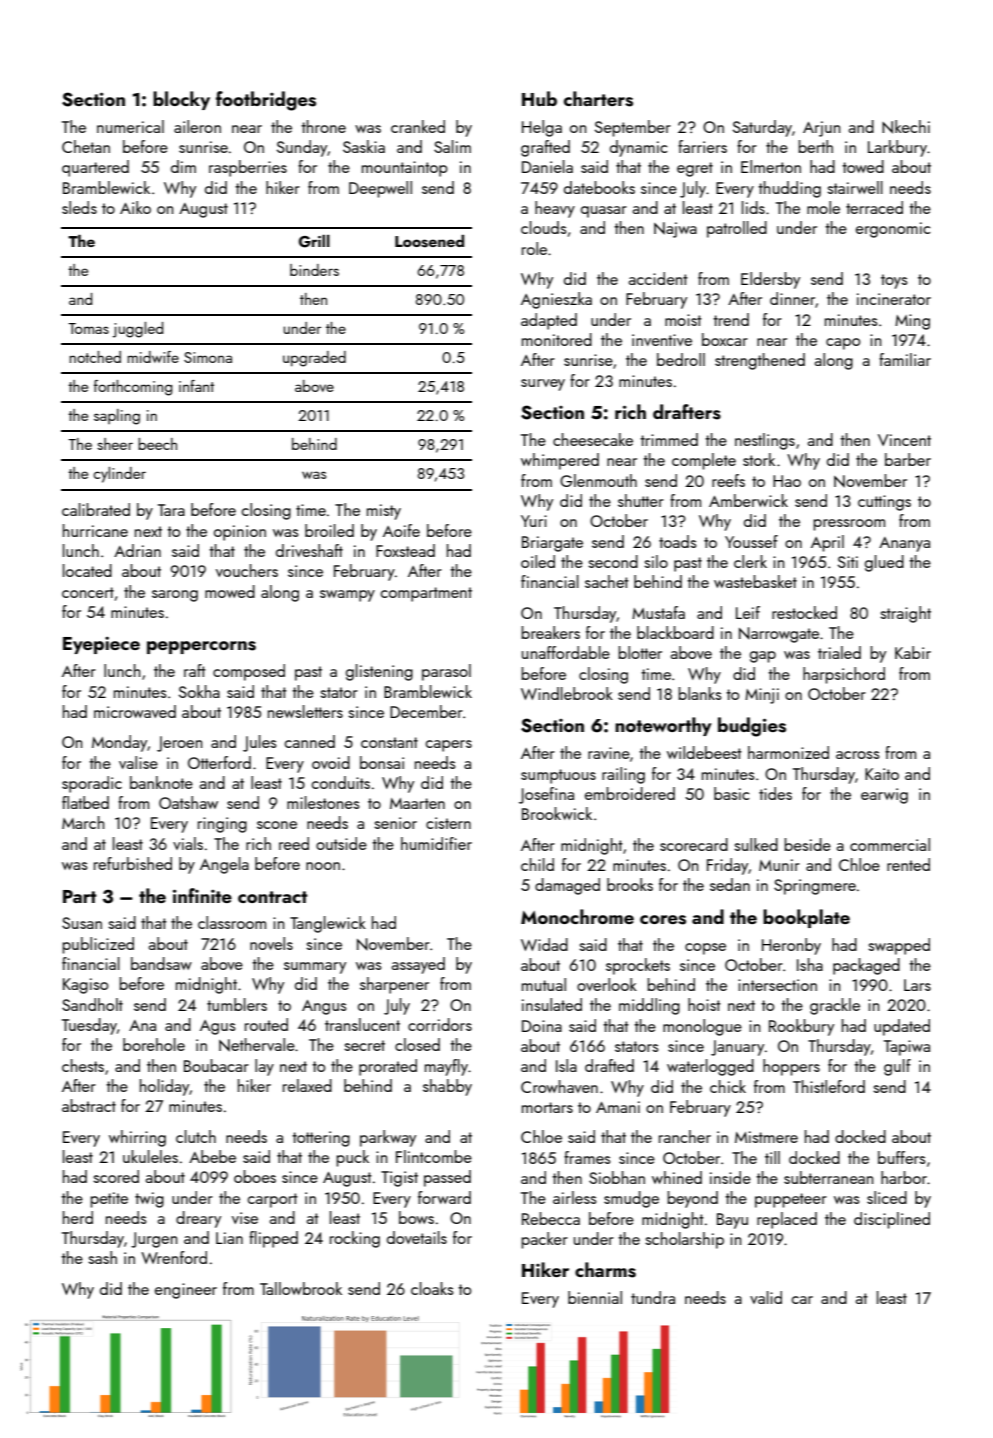 This image has height=1438, width=993. Describe the element at coordinates (539, 98) in the image. I see `Hub` at that location.
